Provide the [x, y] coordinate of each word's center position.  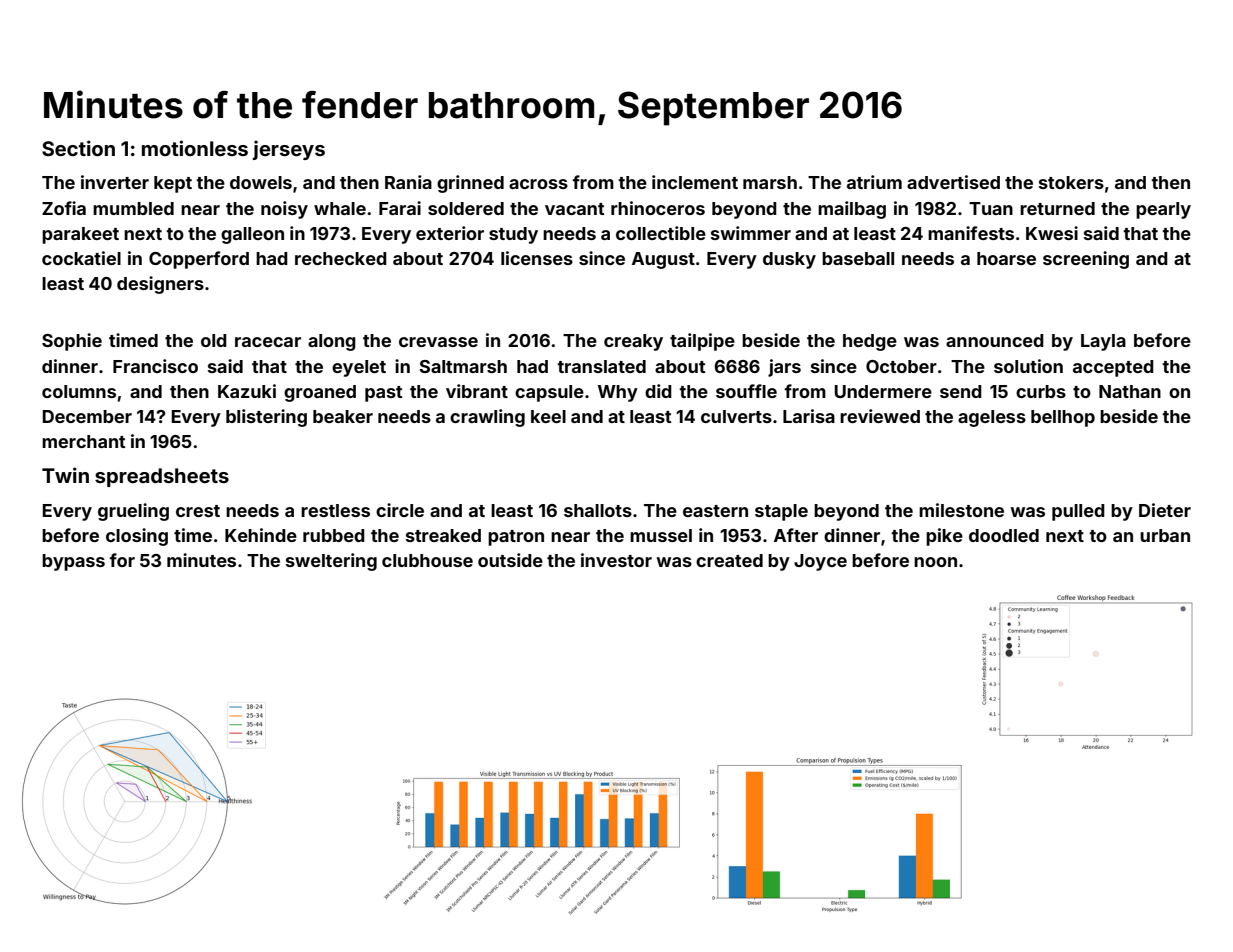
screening [1086, 260]
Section [78, 148]
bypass [73, 562]
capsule [549, 393]
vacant [574, 209]
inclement [695, 182]
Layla [1103, 342]
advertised [953, 182]
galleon [252, 235]
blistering [266, 418]
